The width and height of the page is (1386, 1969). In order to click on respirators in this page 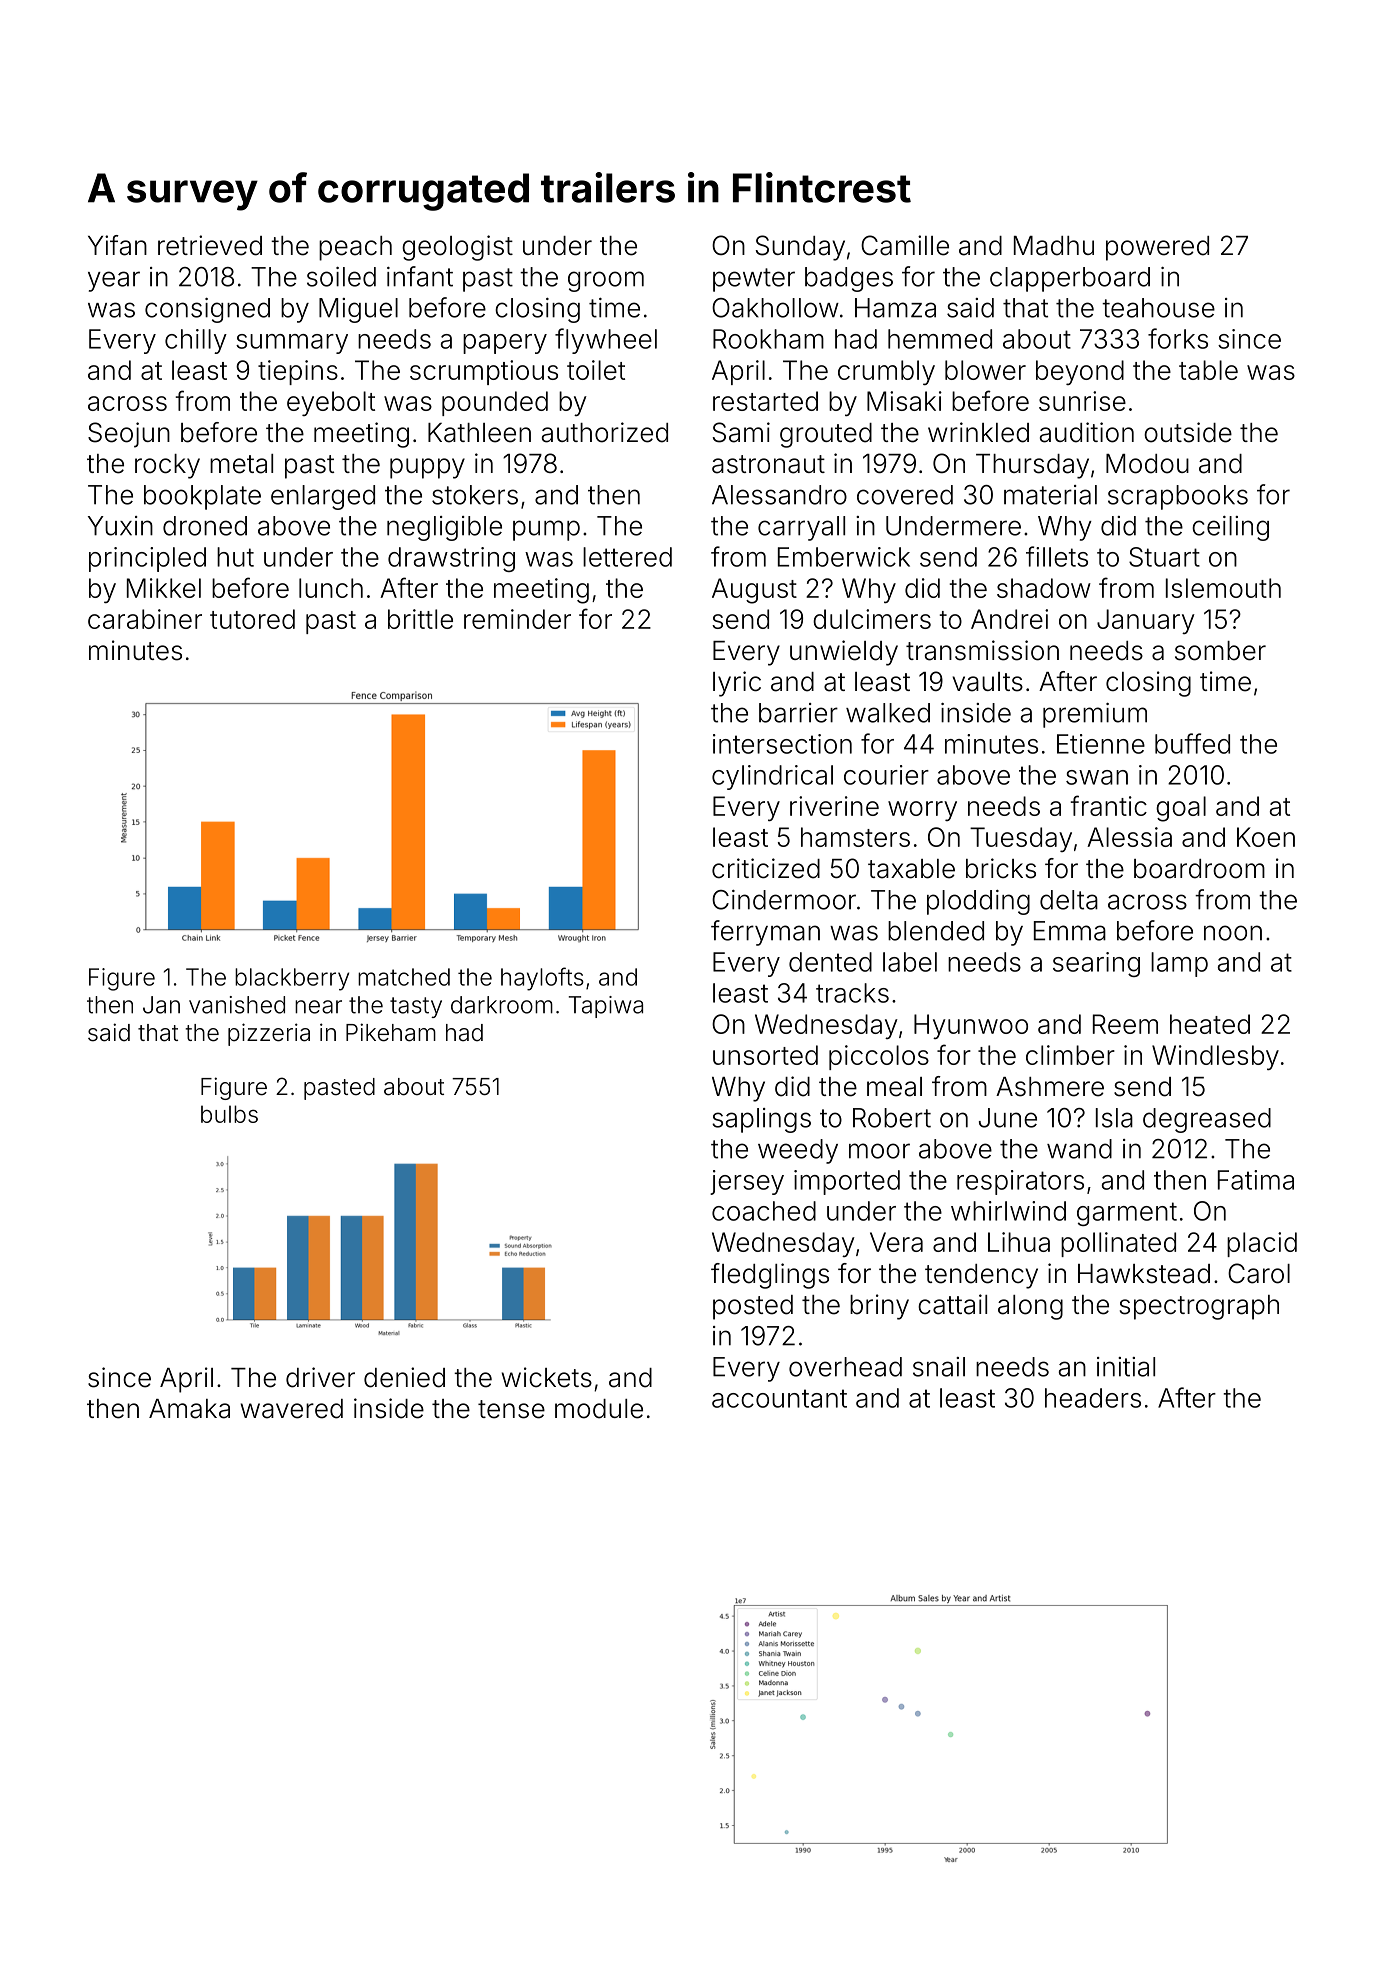, I will do `click(1020, 1182)`.
